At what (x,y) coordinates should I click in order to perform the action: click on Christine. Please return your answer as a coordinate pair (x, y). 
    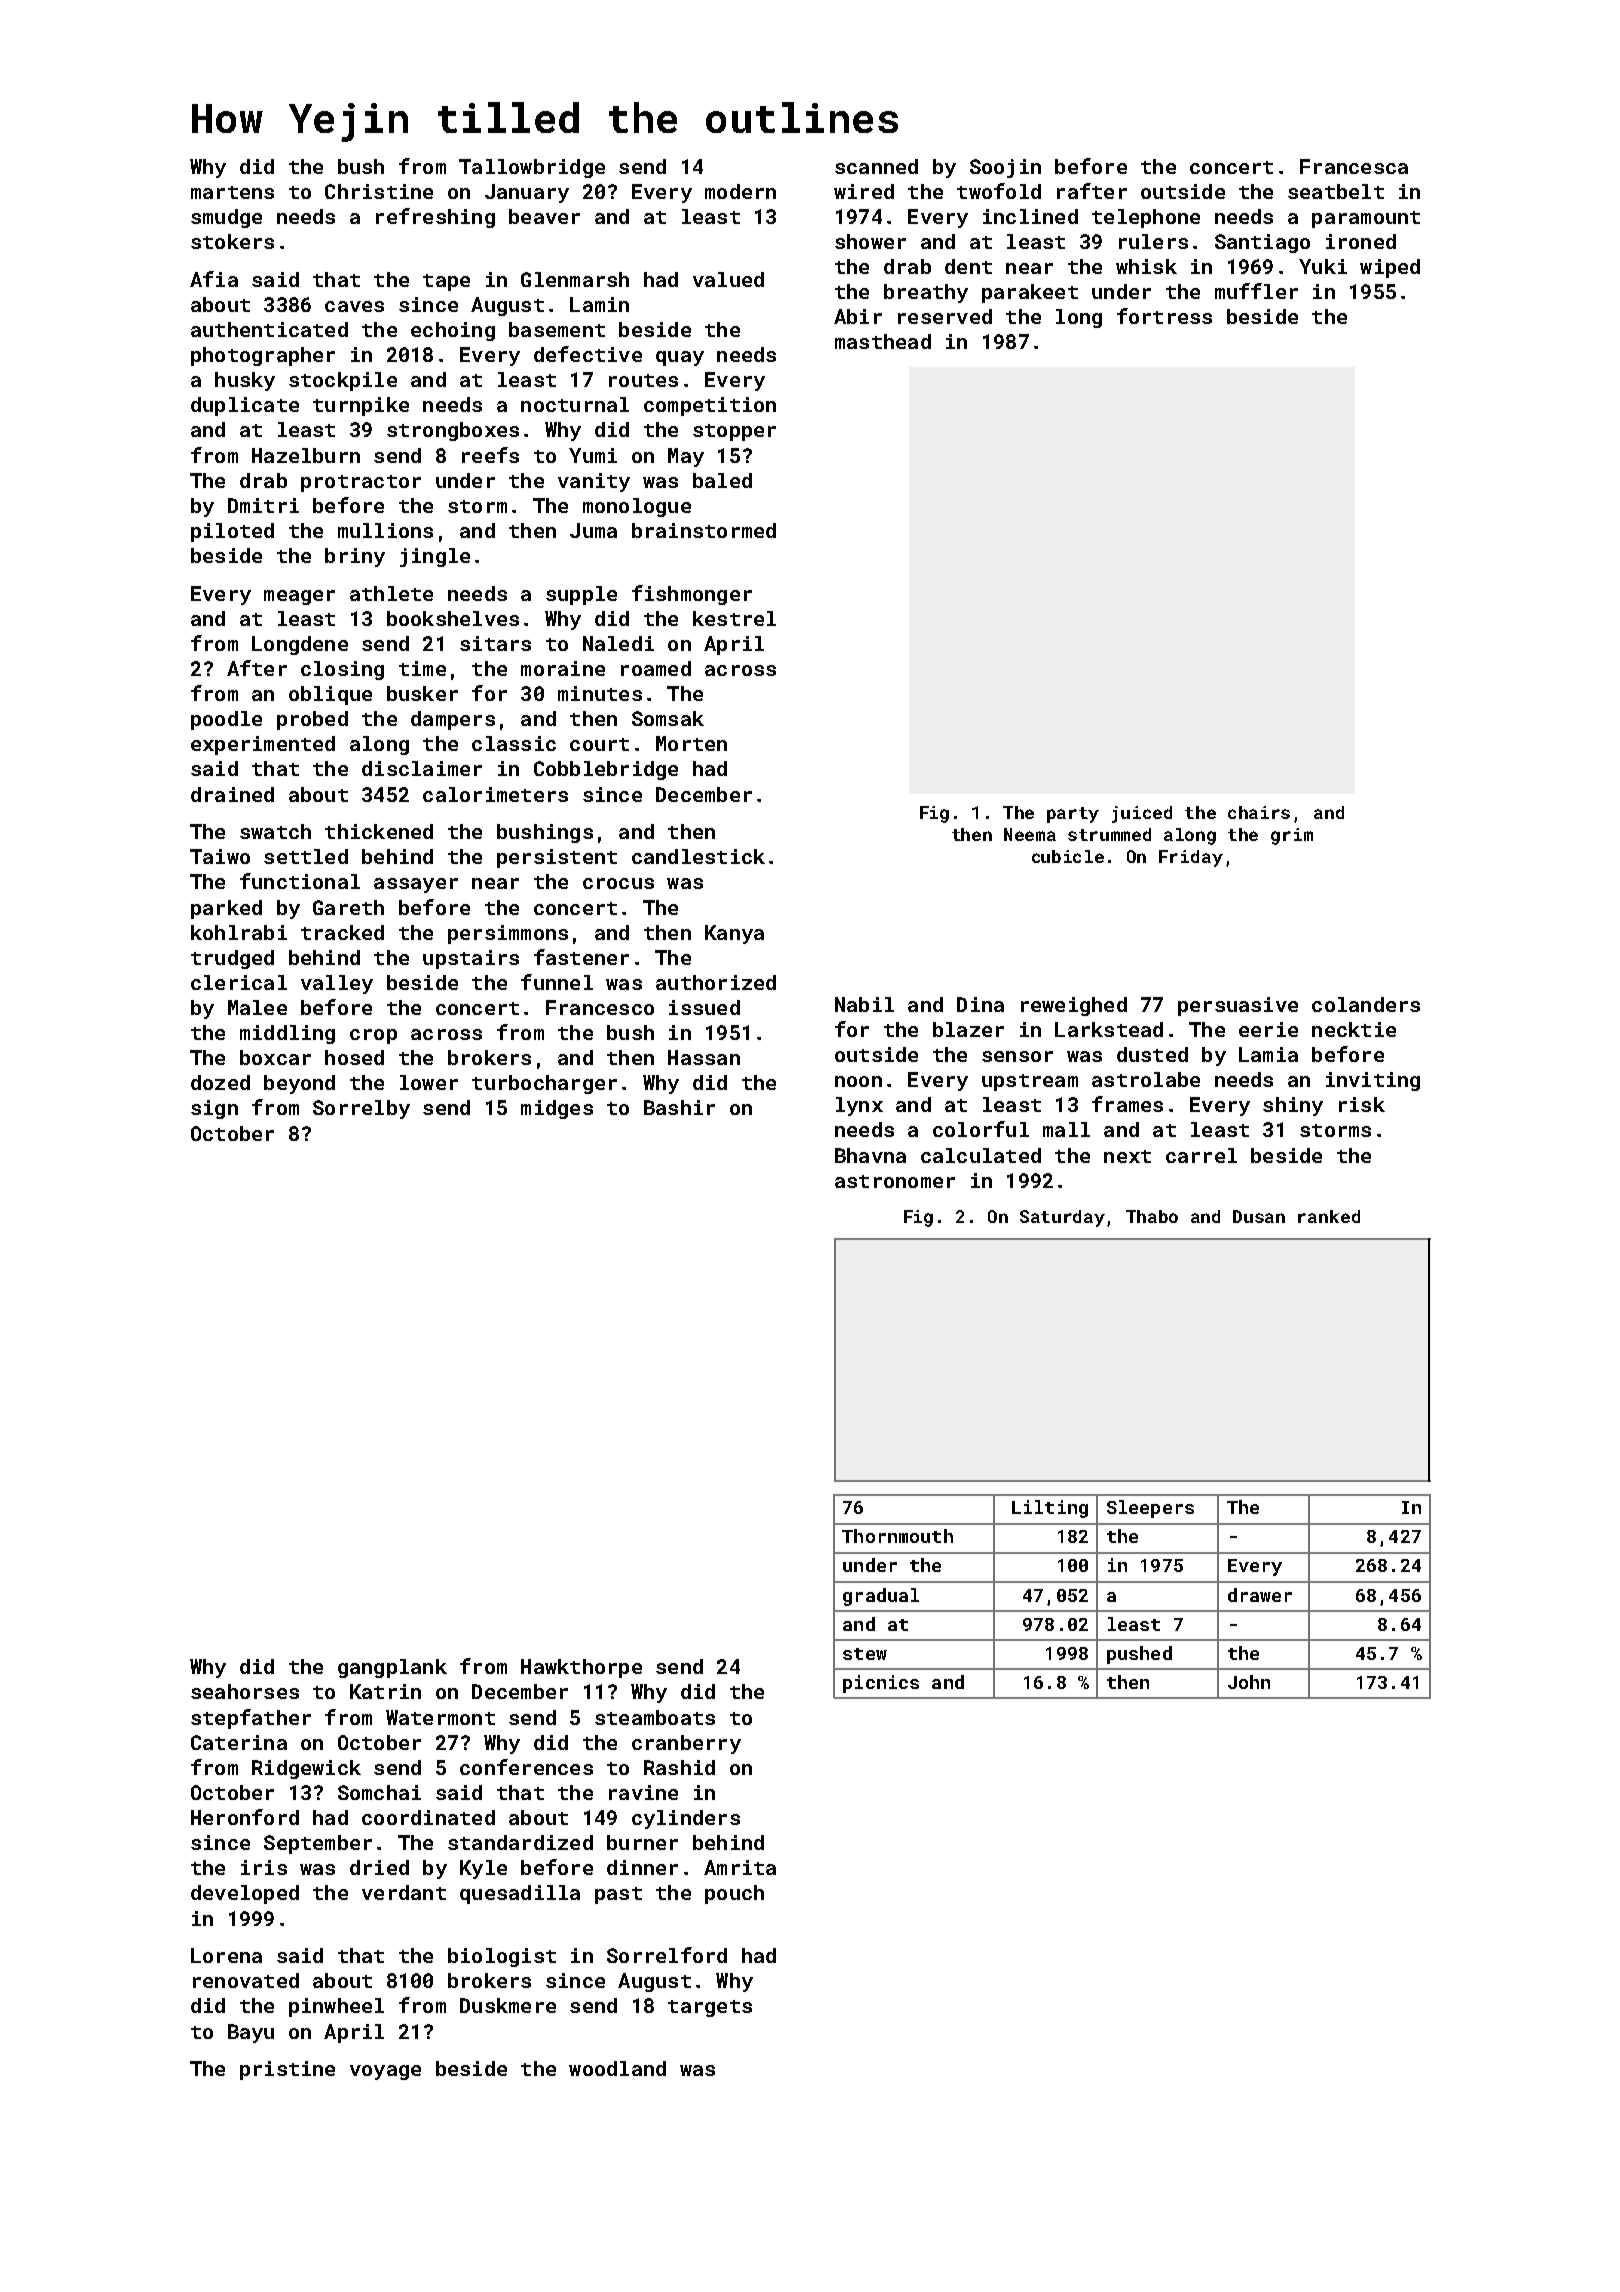
    Looking at the image, I should click on (379, 191).
